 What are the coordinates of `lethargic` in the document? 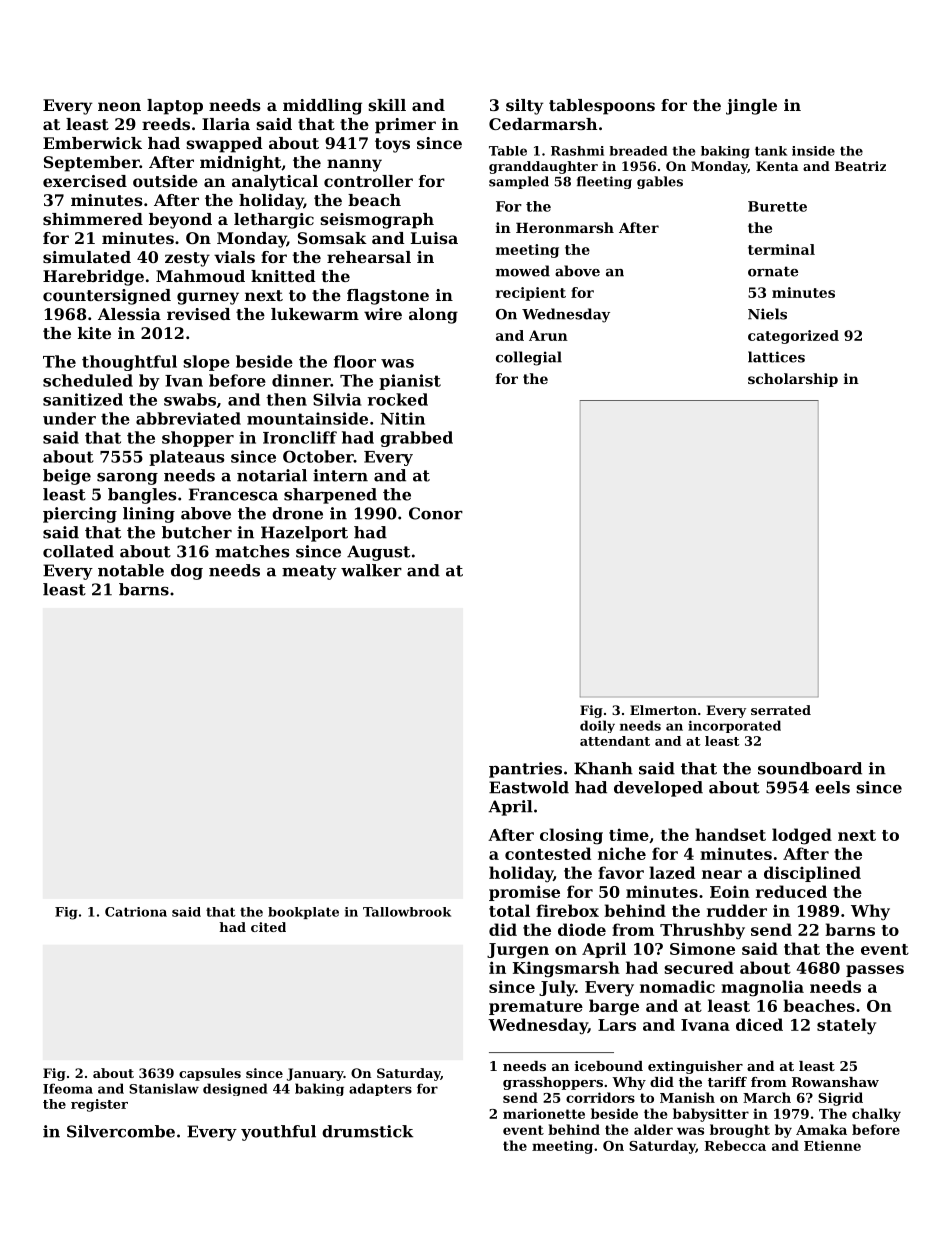 It's located at (274, 221).
